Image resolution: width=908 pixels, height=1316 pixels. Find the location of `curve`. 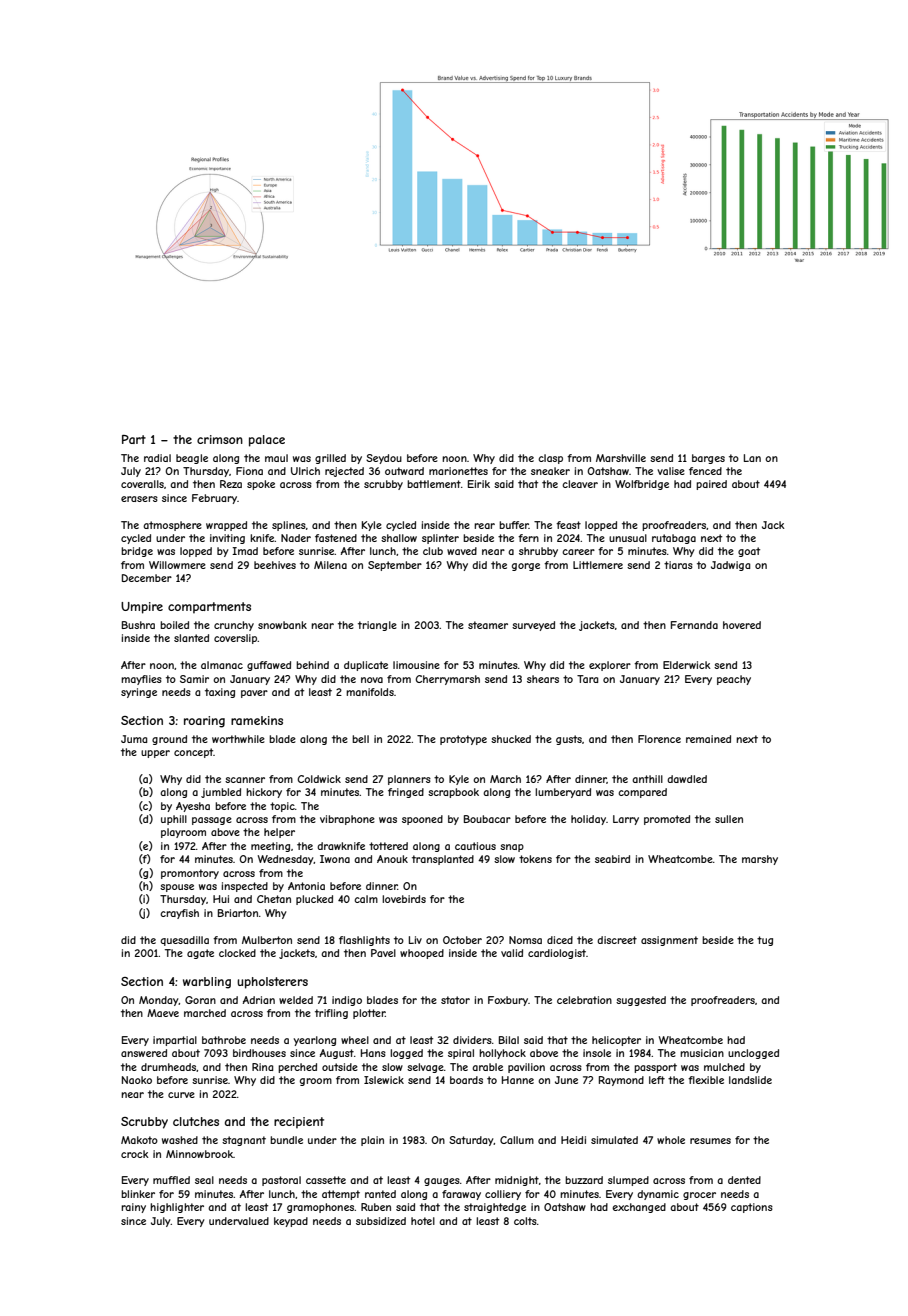

curve is located at coordinates (181, 1095).
